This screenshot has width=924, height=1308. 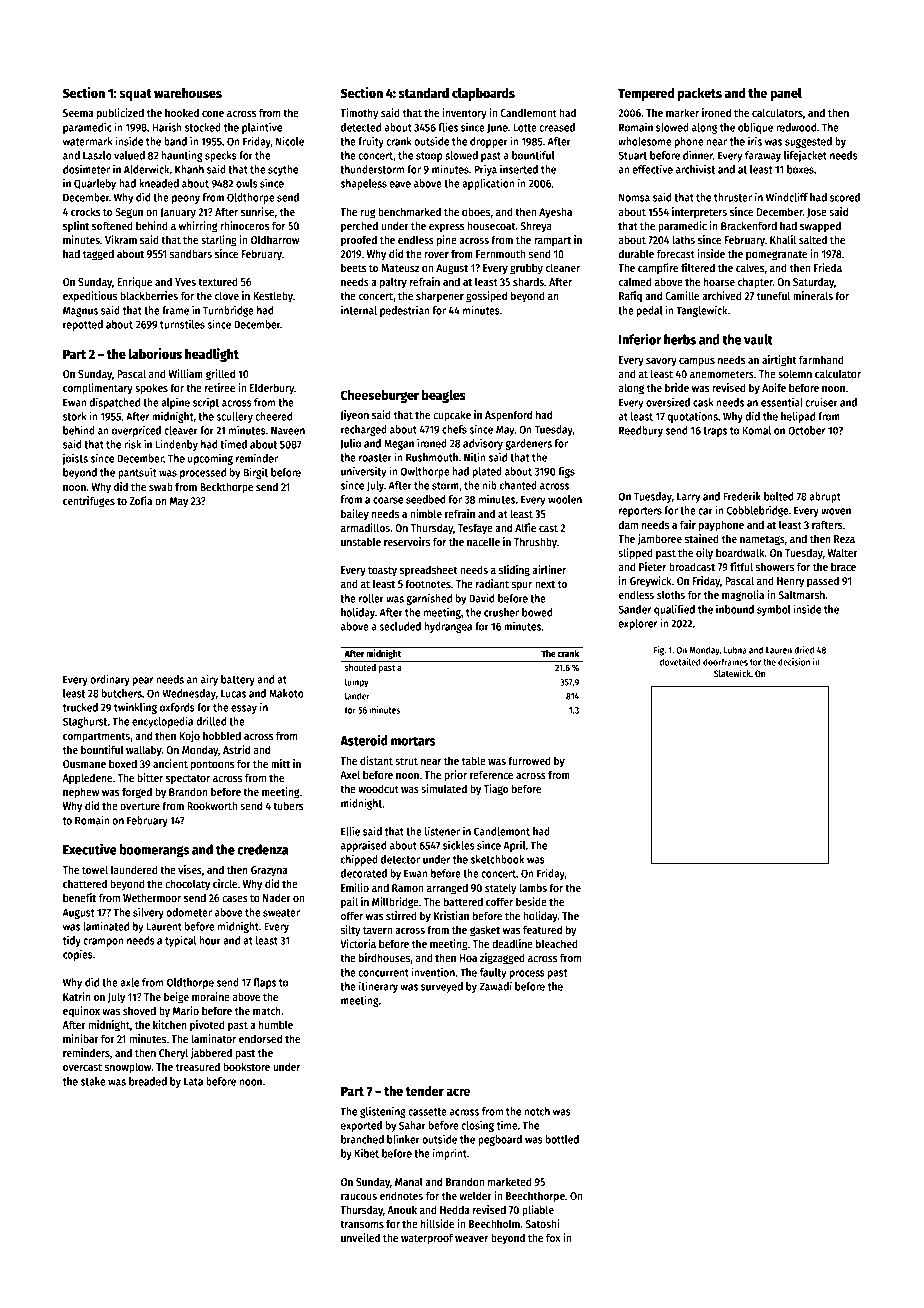 I want to click on encyclopedia, so click(x=162, y=722).
